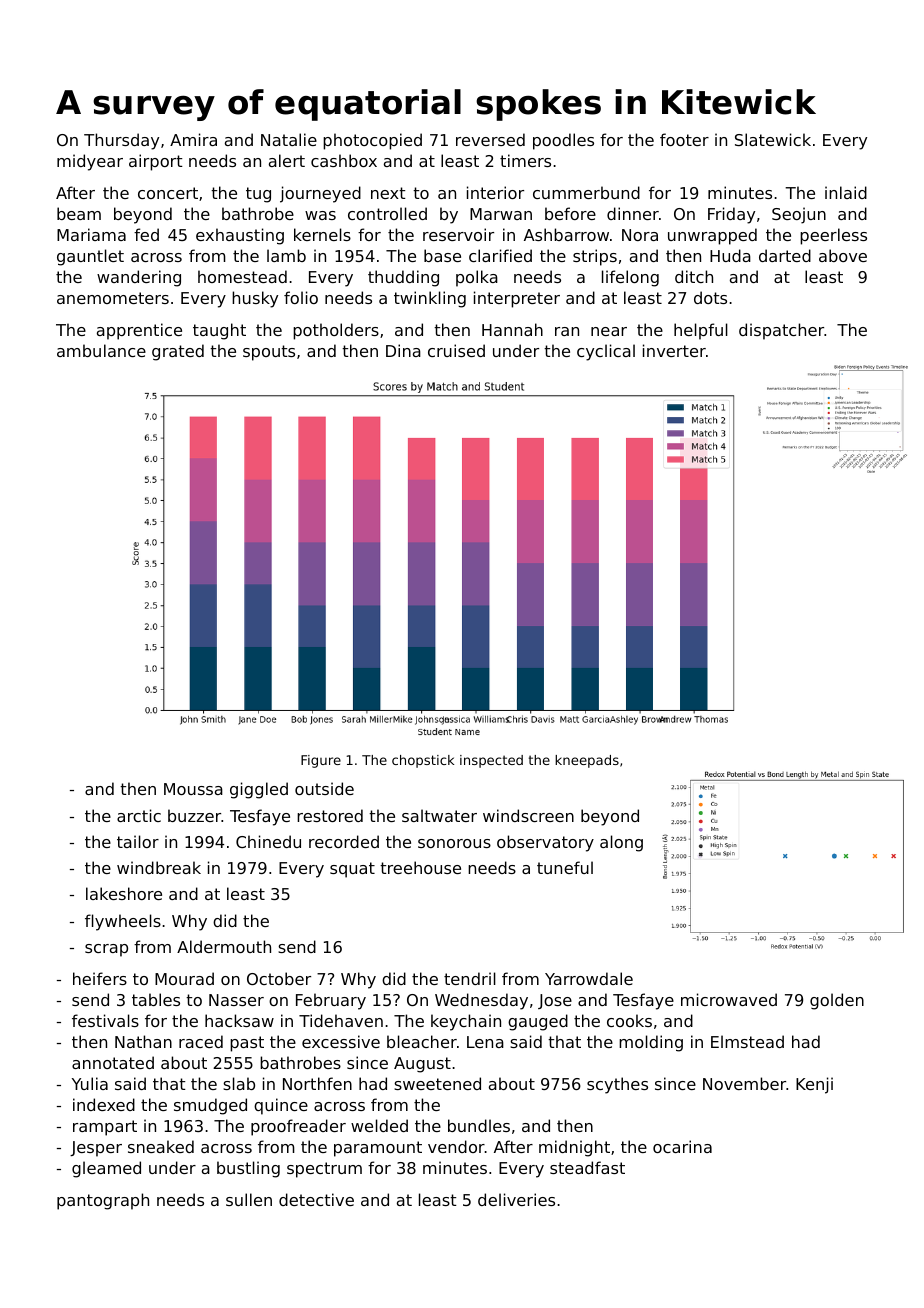  What do you see at coordinates (193, 139) in the screenshot?
I see `Amira` at bounding box center [193, 139].
